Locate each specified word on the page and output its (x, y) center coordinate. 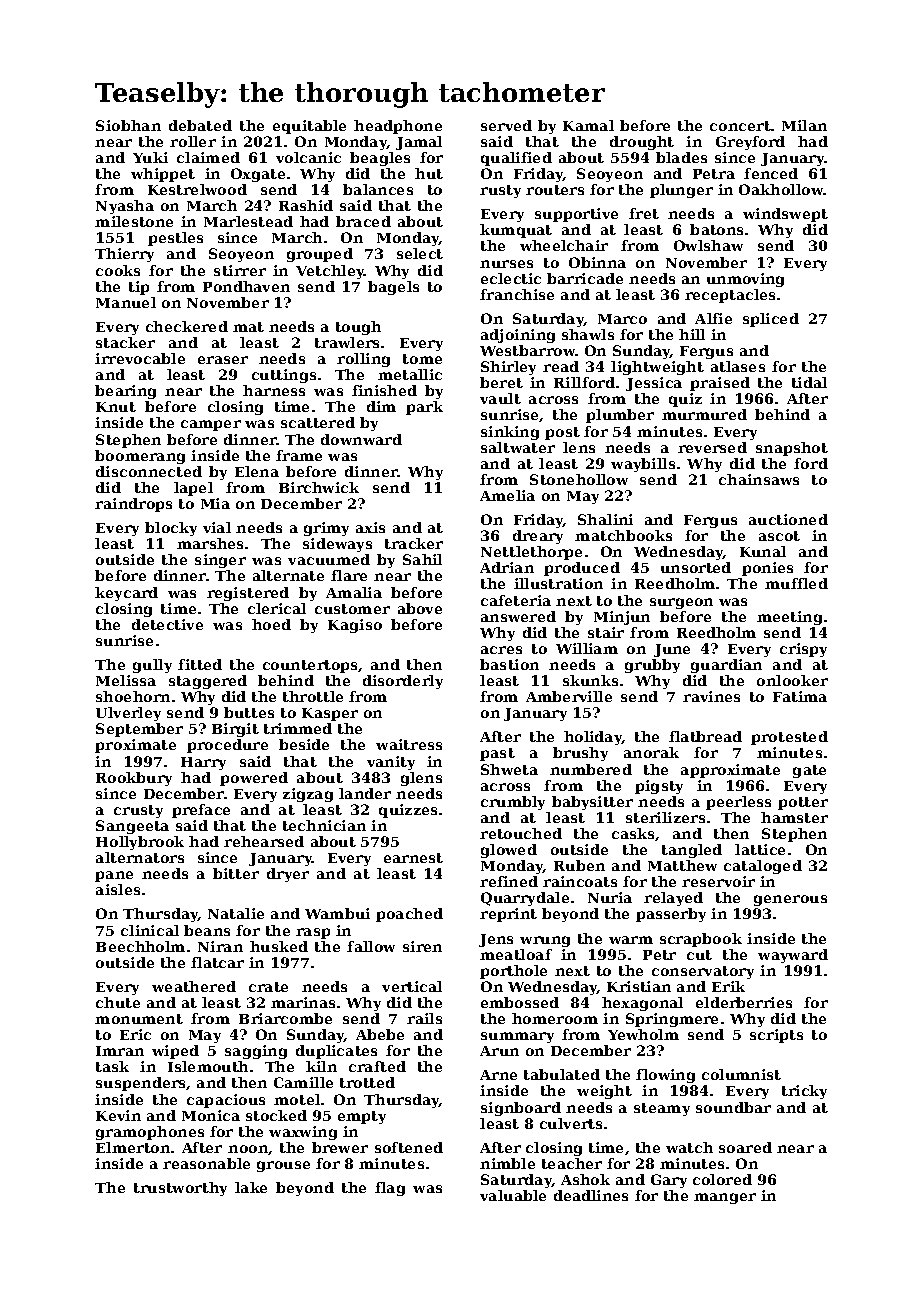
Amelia (507, 495)
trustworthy (180, 1189)
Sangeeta (132, 827)
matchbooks (623, 535)
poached (409, 915)
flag (390, 1189)
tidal (809, 382)
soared (745, 1147)
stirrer (240, 270)
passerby (671, 915)
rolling (363, 360)
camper (211, 425)
